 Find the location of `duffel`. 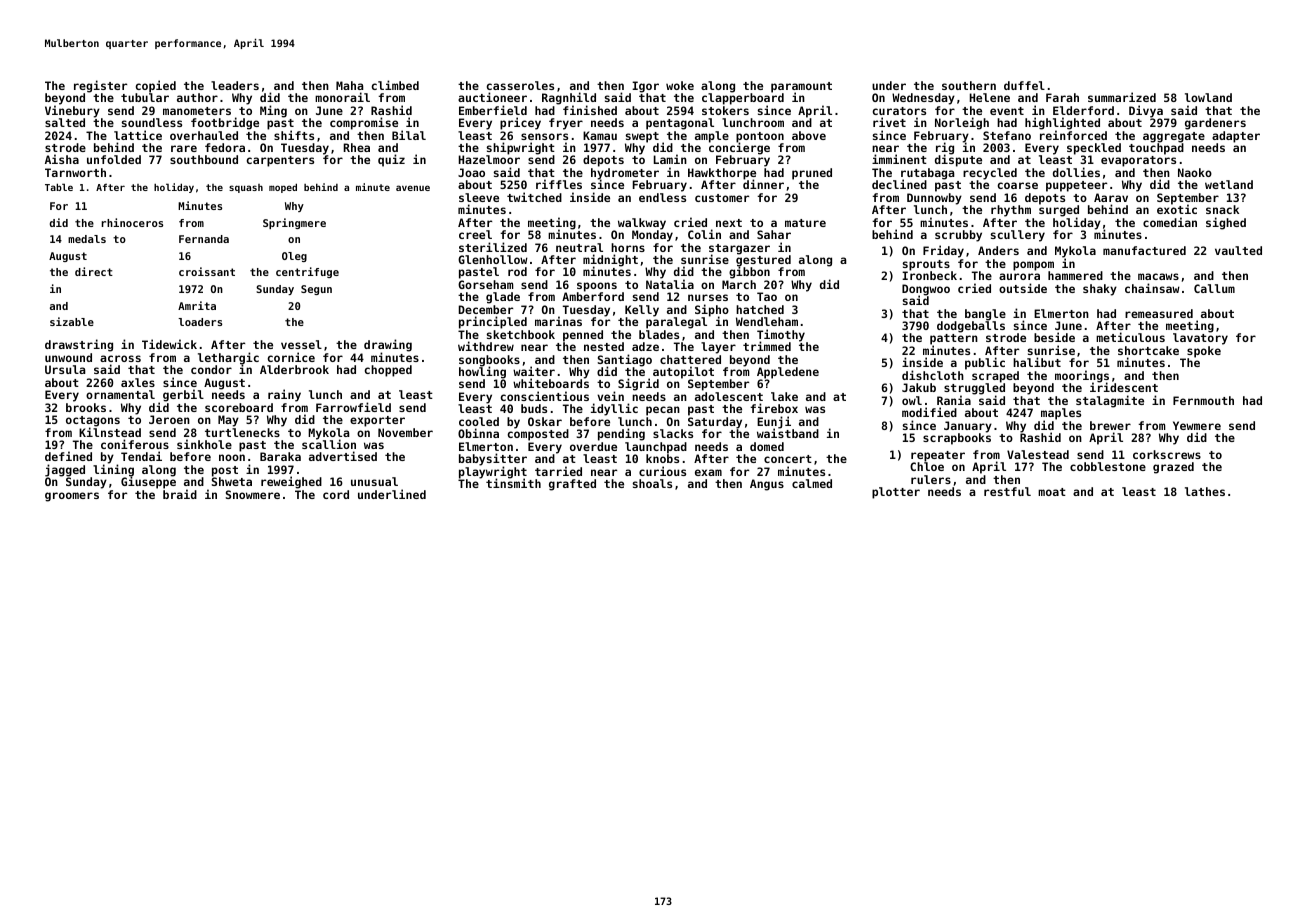

duffel is located at coordinates (1024, 85).
